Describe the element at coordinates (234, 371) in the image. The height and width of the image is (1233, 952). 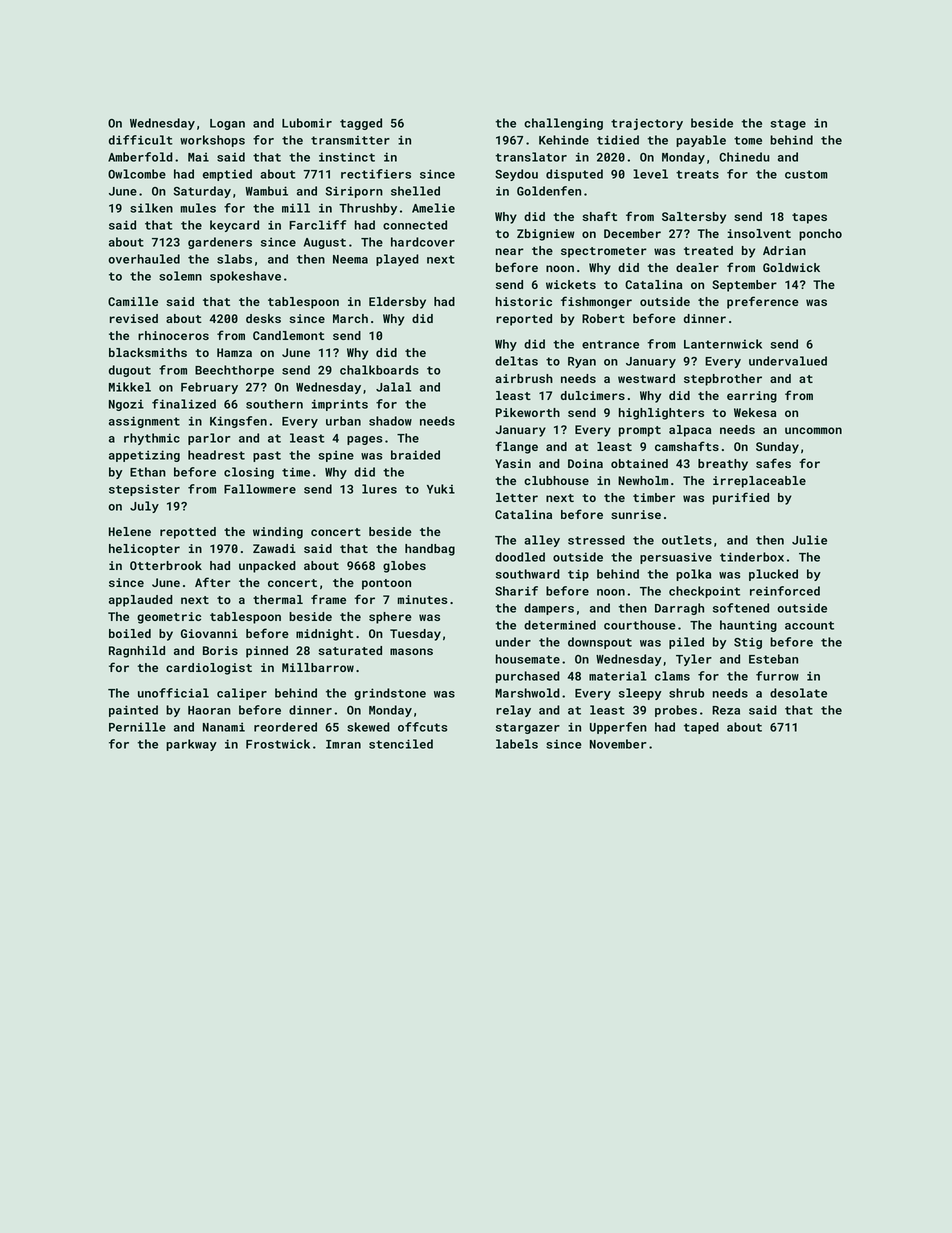
I see `Beechthorpe` at that location.
